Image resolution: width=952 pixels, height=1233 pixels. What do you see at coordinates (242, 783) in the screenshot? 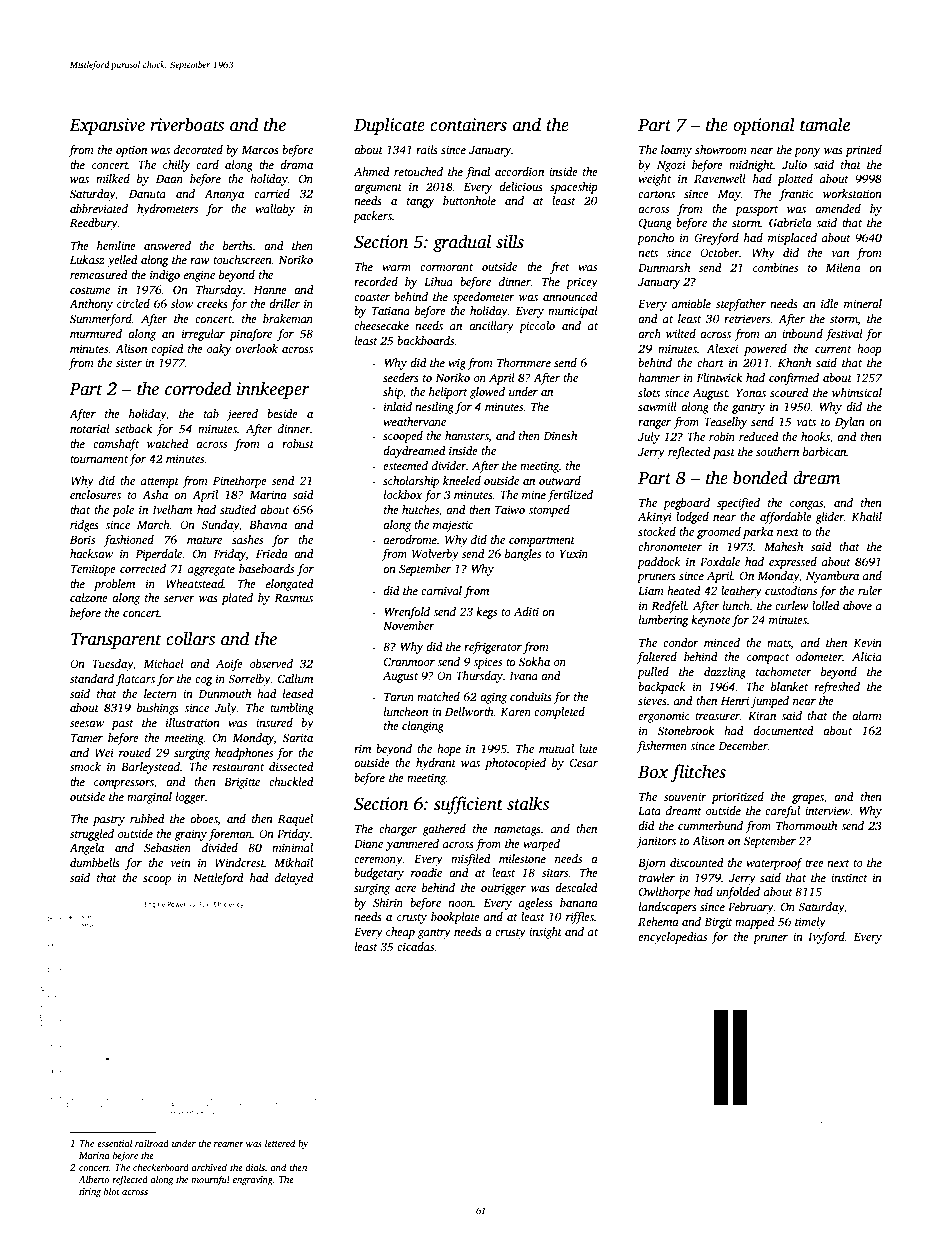
I see `Brigitte` at bounding box center [242, 783].
